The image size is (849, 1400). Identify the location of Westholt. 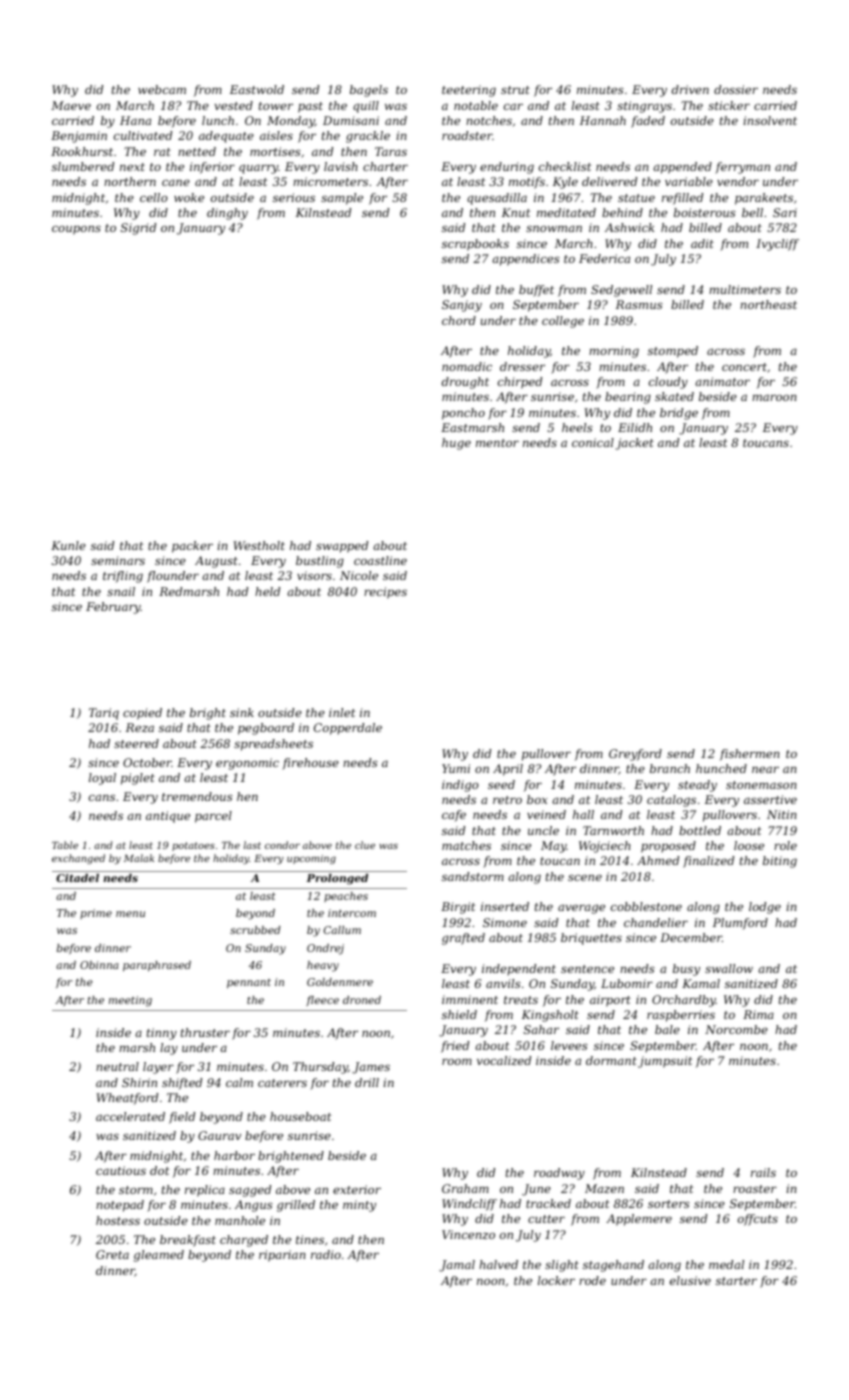
(259, 545).
